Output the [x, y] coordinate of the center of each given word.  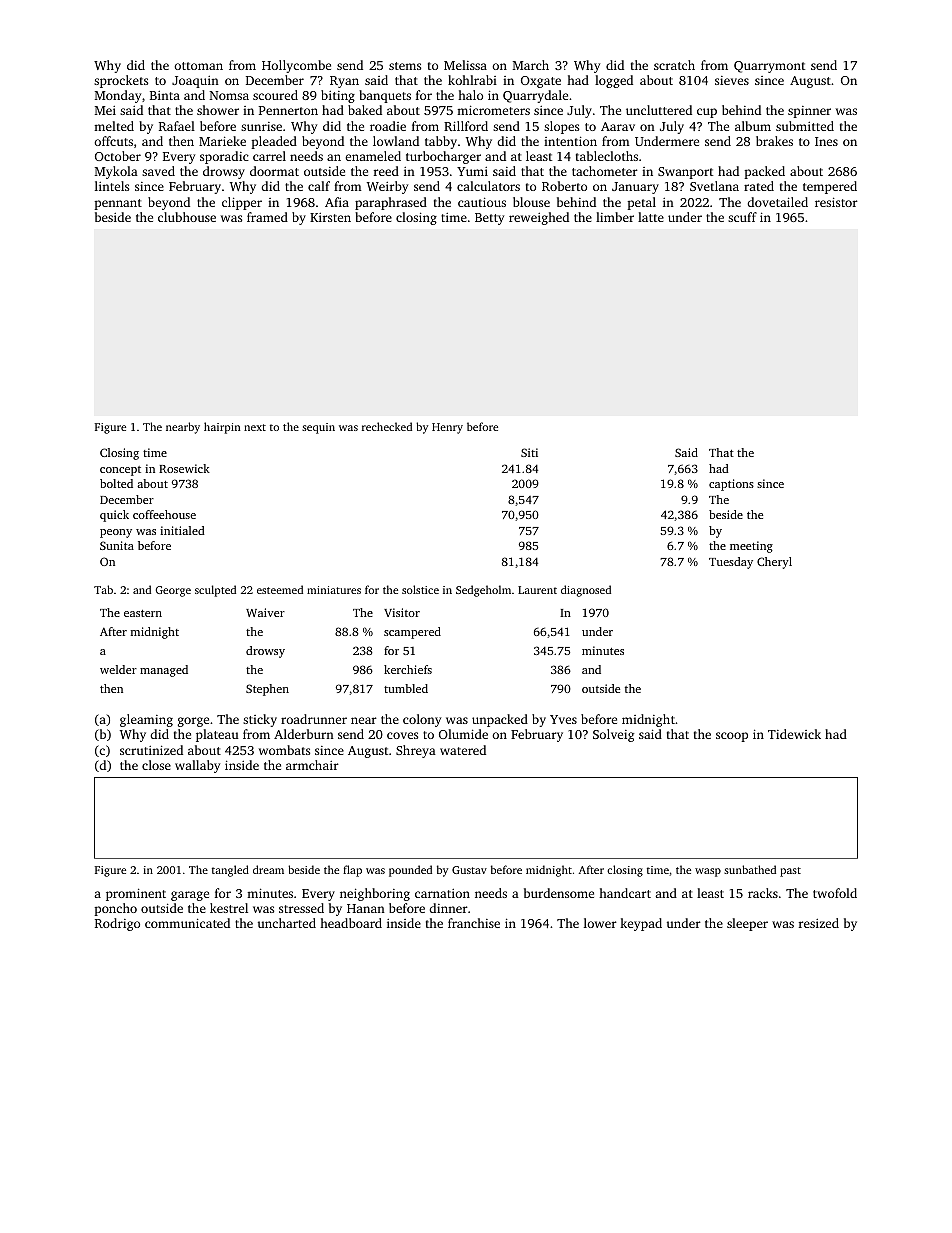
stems [405, 66]
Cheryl [774, 563]
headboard [351, 923]
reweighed [539, 218]
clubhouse [187, 217]
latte [651, 217]
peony [116, 533]
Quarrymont [769, 67]
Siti [529, 452]
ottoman [198, 66]
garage [190, 896]
